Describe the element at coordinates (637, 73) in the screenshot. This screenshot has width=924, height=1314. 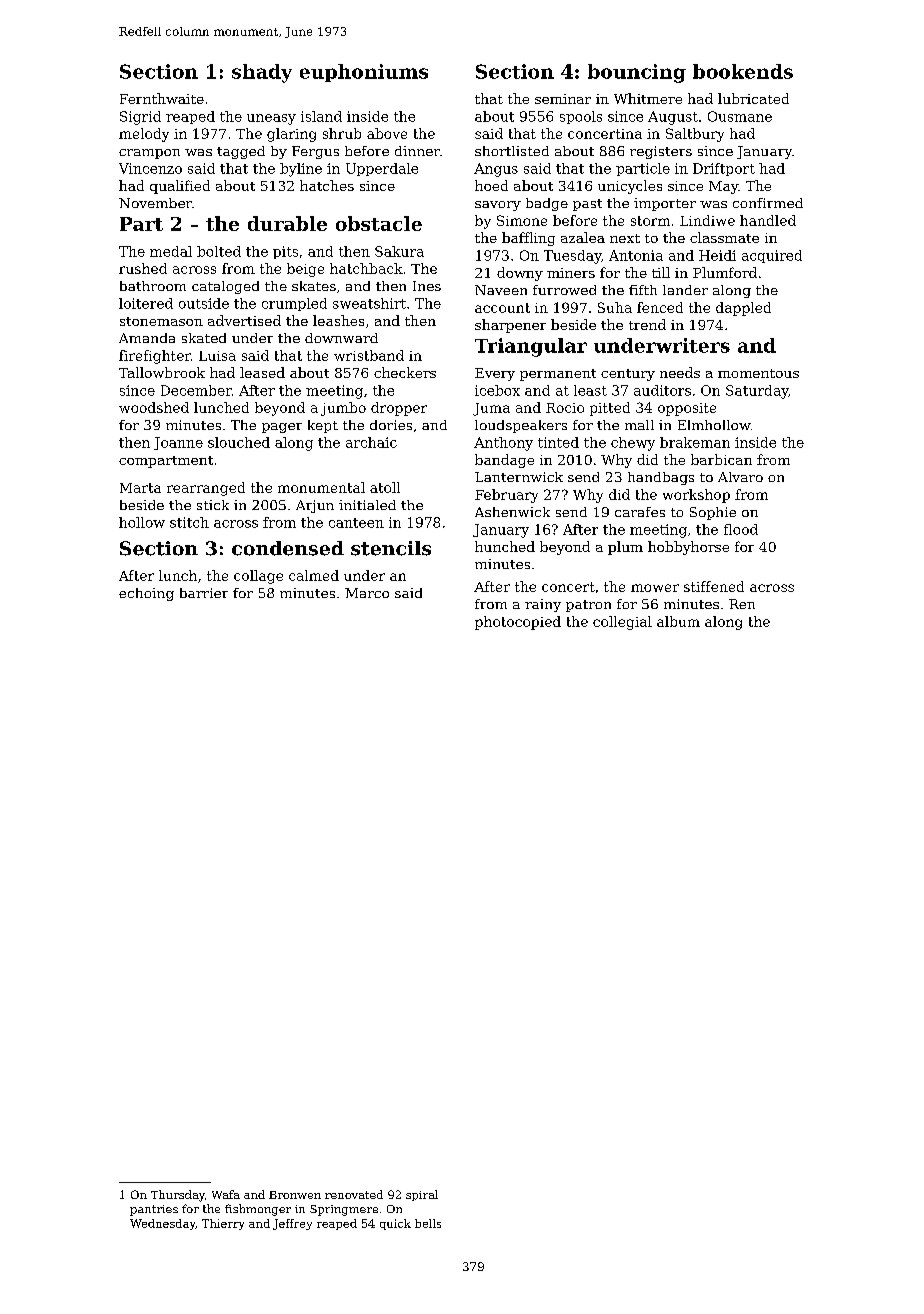
I see `bouncing` at that location.
